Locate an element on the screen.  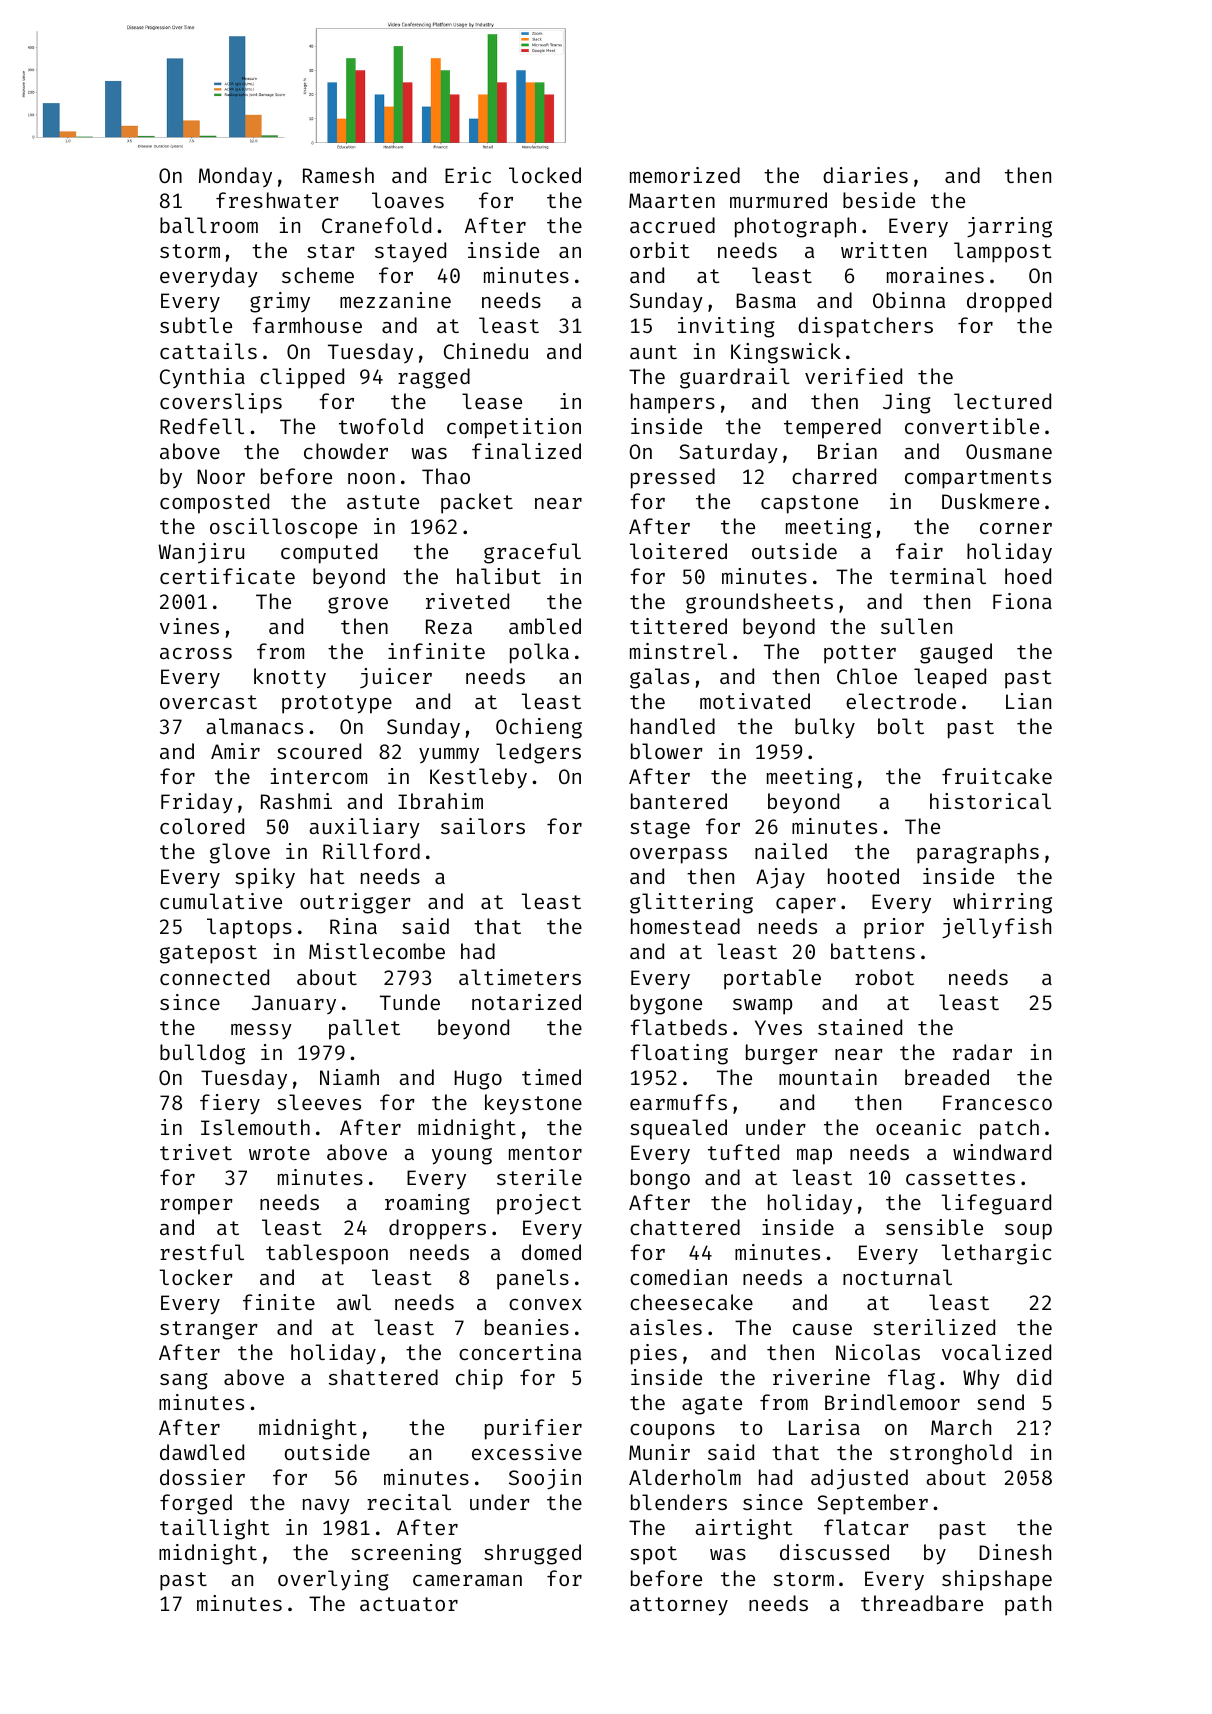
Hugo is located at coordinates (478, 1080).
